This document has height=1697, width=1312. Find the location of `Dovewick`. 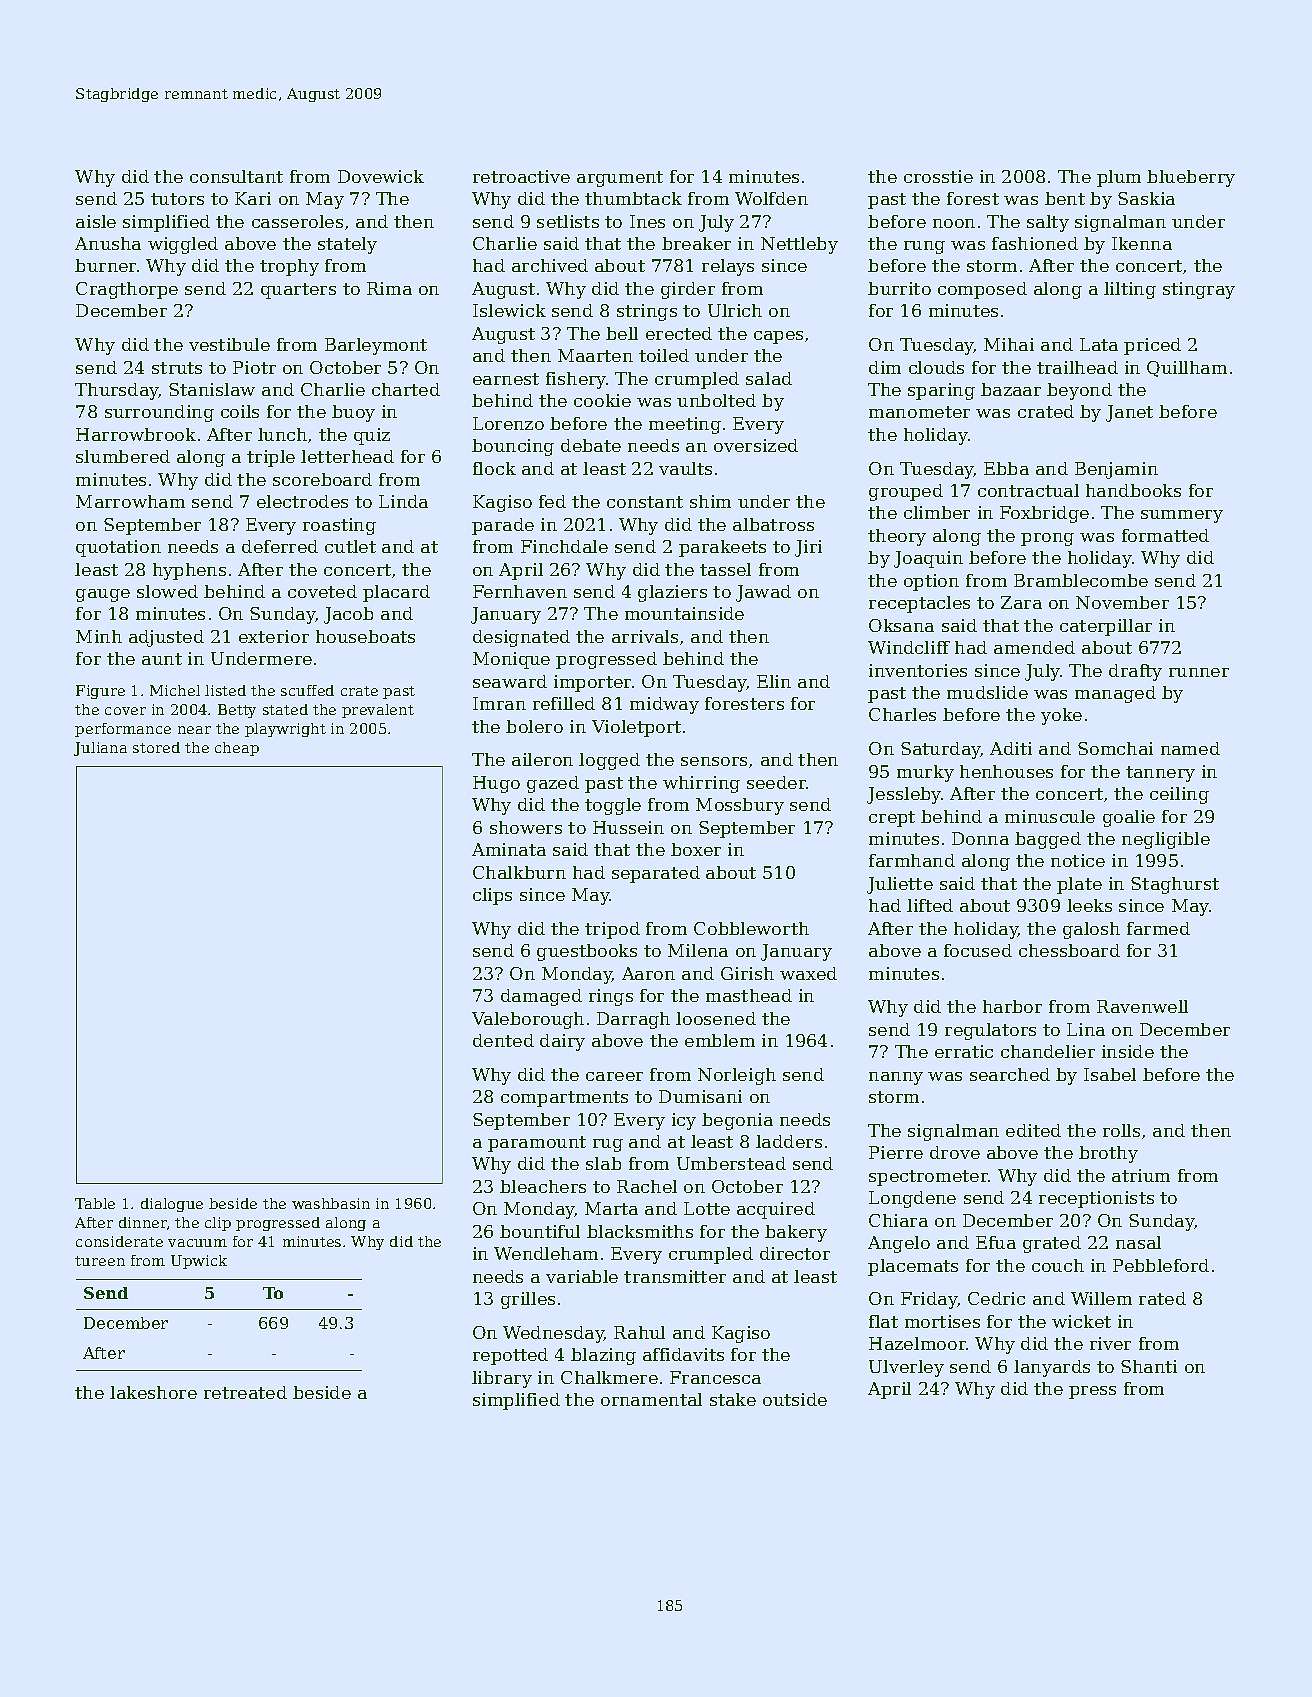

Dovewick is located at coordinates (381, 176).
